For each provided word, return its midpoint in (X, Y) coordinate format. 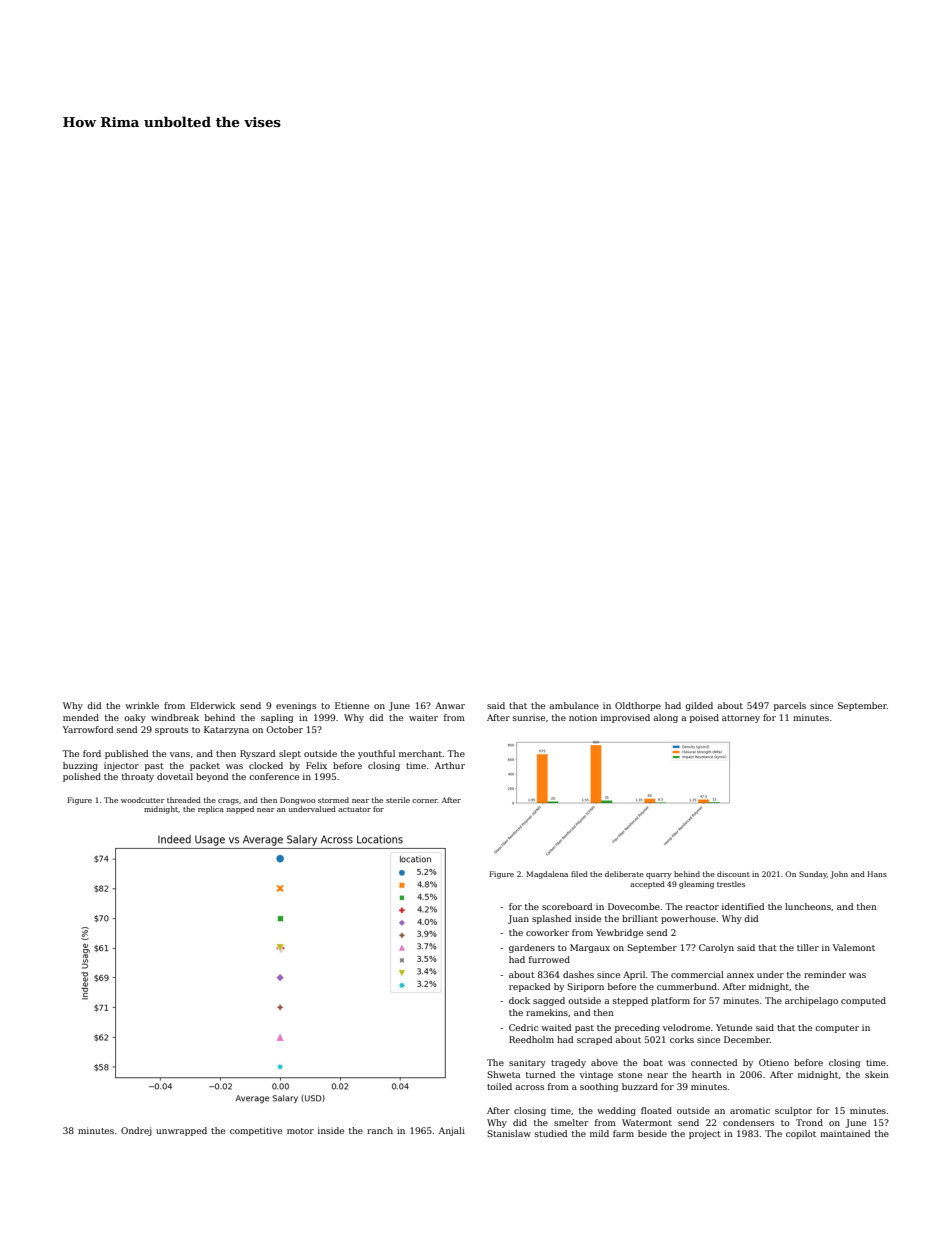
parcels (790, 706)
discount (733, 874)
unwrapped (181, 1131)
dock (519, 1000)
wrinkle (142, 705)
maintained (845, 1133)
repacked (529, 987)
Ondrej (136, 1131)
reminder (825, 974)
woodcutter (143, 800)
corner (425, 801)
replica (211, 810)
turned (540, 1074)
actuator (354, 809)
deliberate (624, 874)
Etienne (352, 705)
